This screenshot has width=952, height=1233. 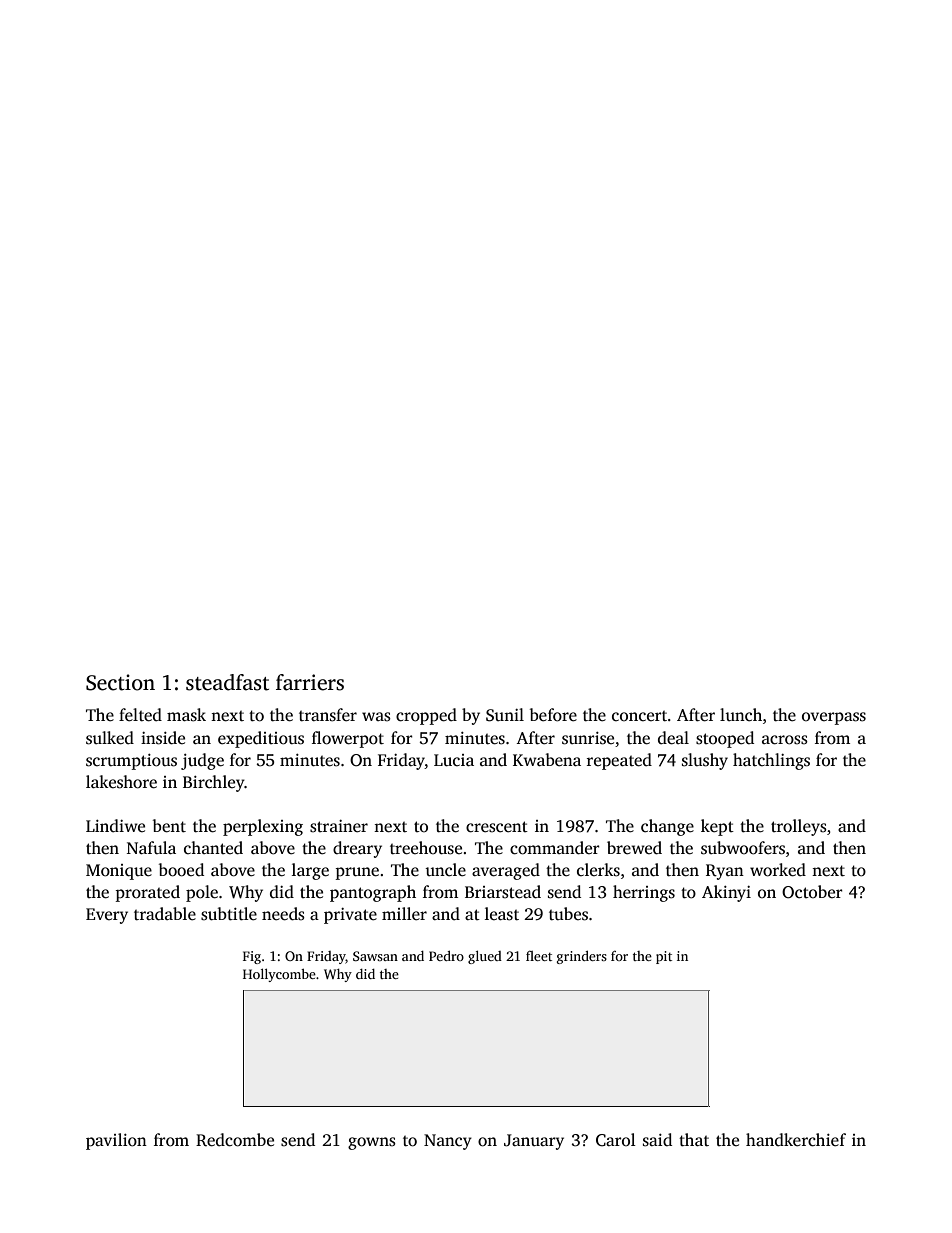 What do you see at coordinates (181, 870) in the screenshot?
I see `booed` at bounding box center [181, 870].
